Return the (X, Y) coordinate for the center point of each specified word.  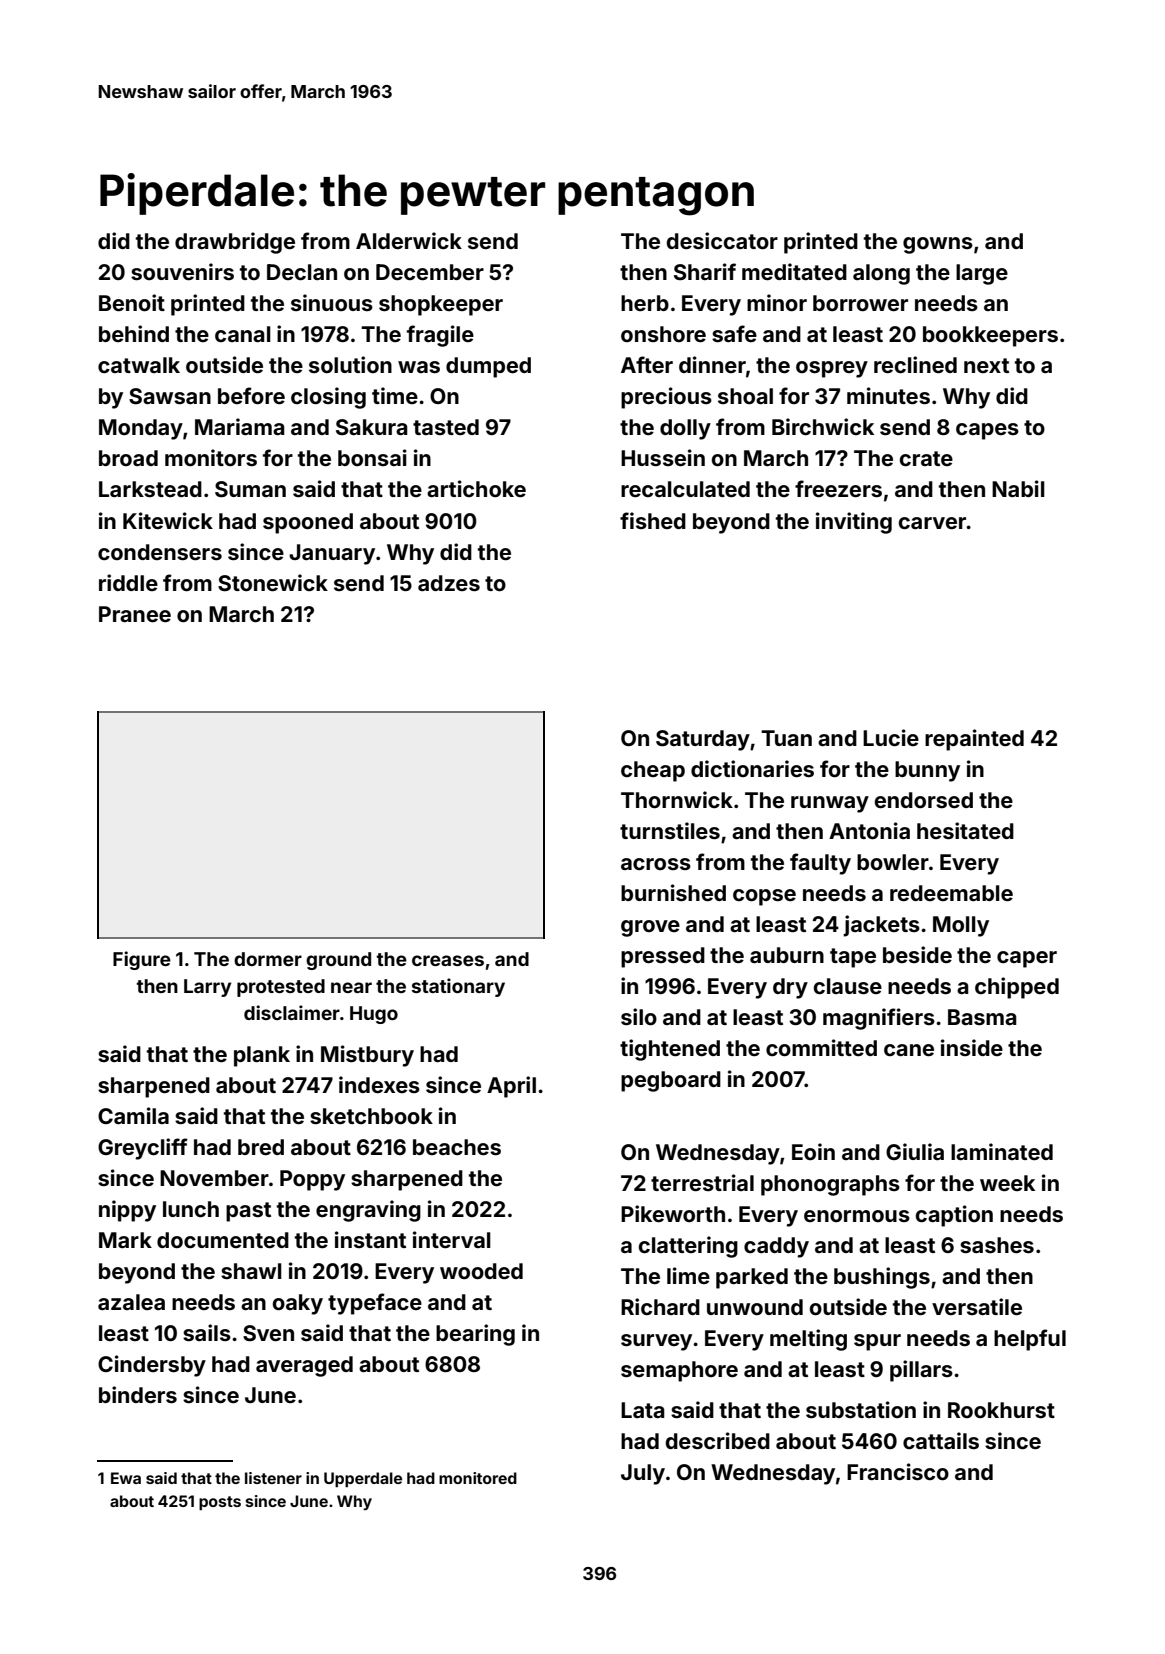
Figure (142, 960)
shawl (251, 1271)
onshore (663, 334)
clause (848, 986)
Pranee (135, 614)
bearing (475, 1335)
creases (448, 960)
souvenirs (182, 271)
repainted (974, 740)
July (643, 1474)
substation (861, 1409)
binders (138, 1394)
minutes (888, 395)
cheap (653, 771)
